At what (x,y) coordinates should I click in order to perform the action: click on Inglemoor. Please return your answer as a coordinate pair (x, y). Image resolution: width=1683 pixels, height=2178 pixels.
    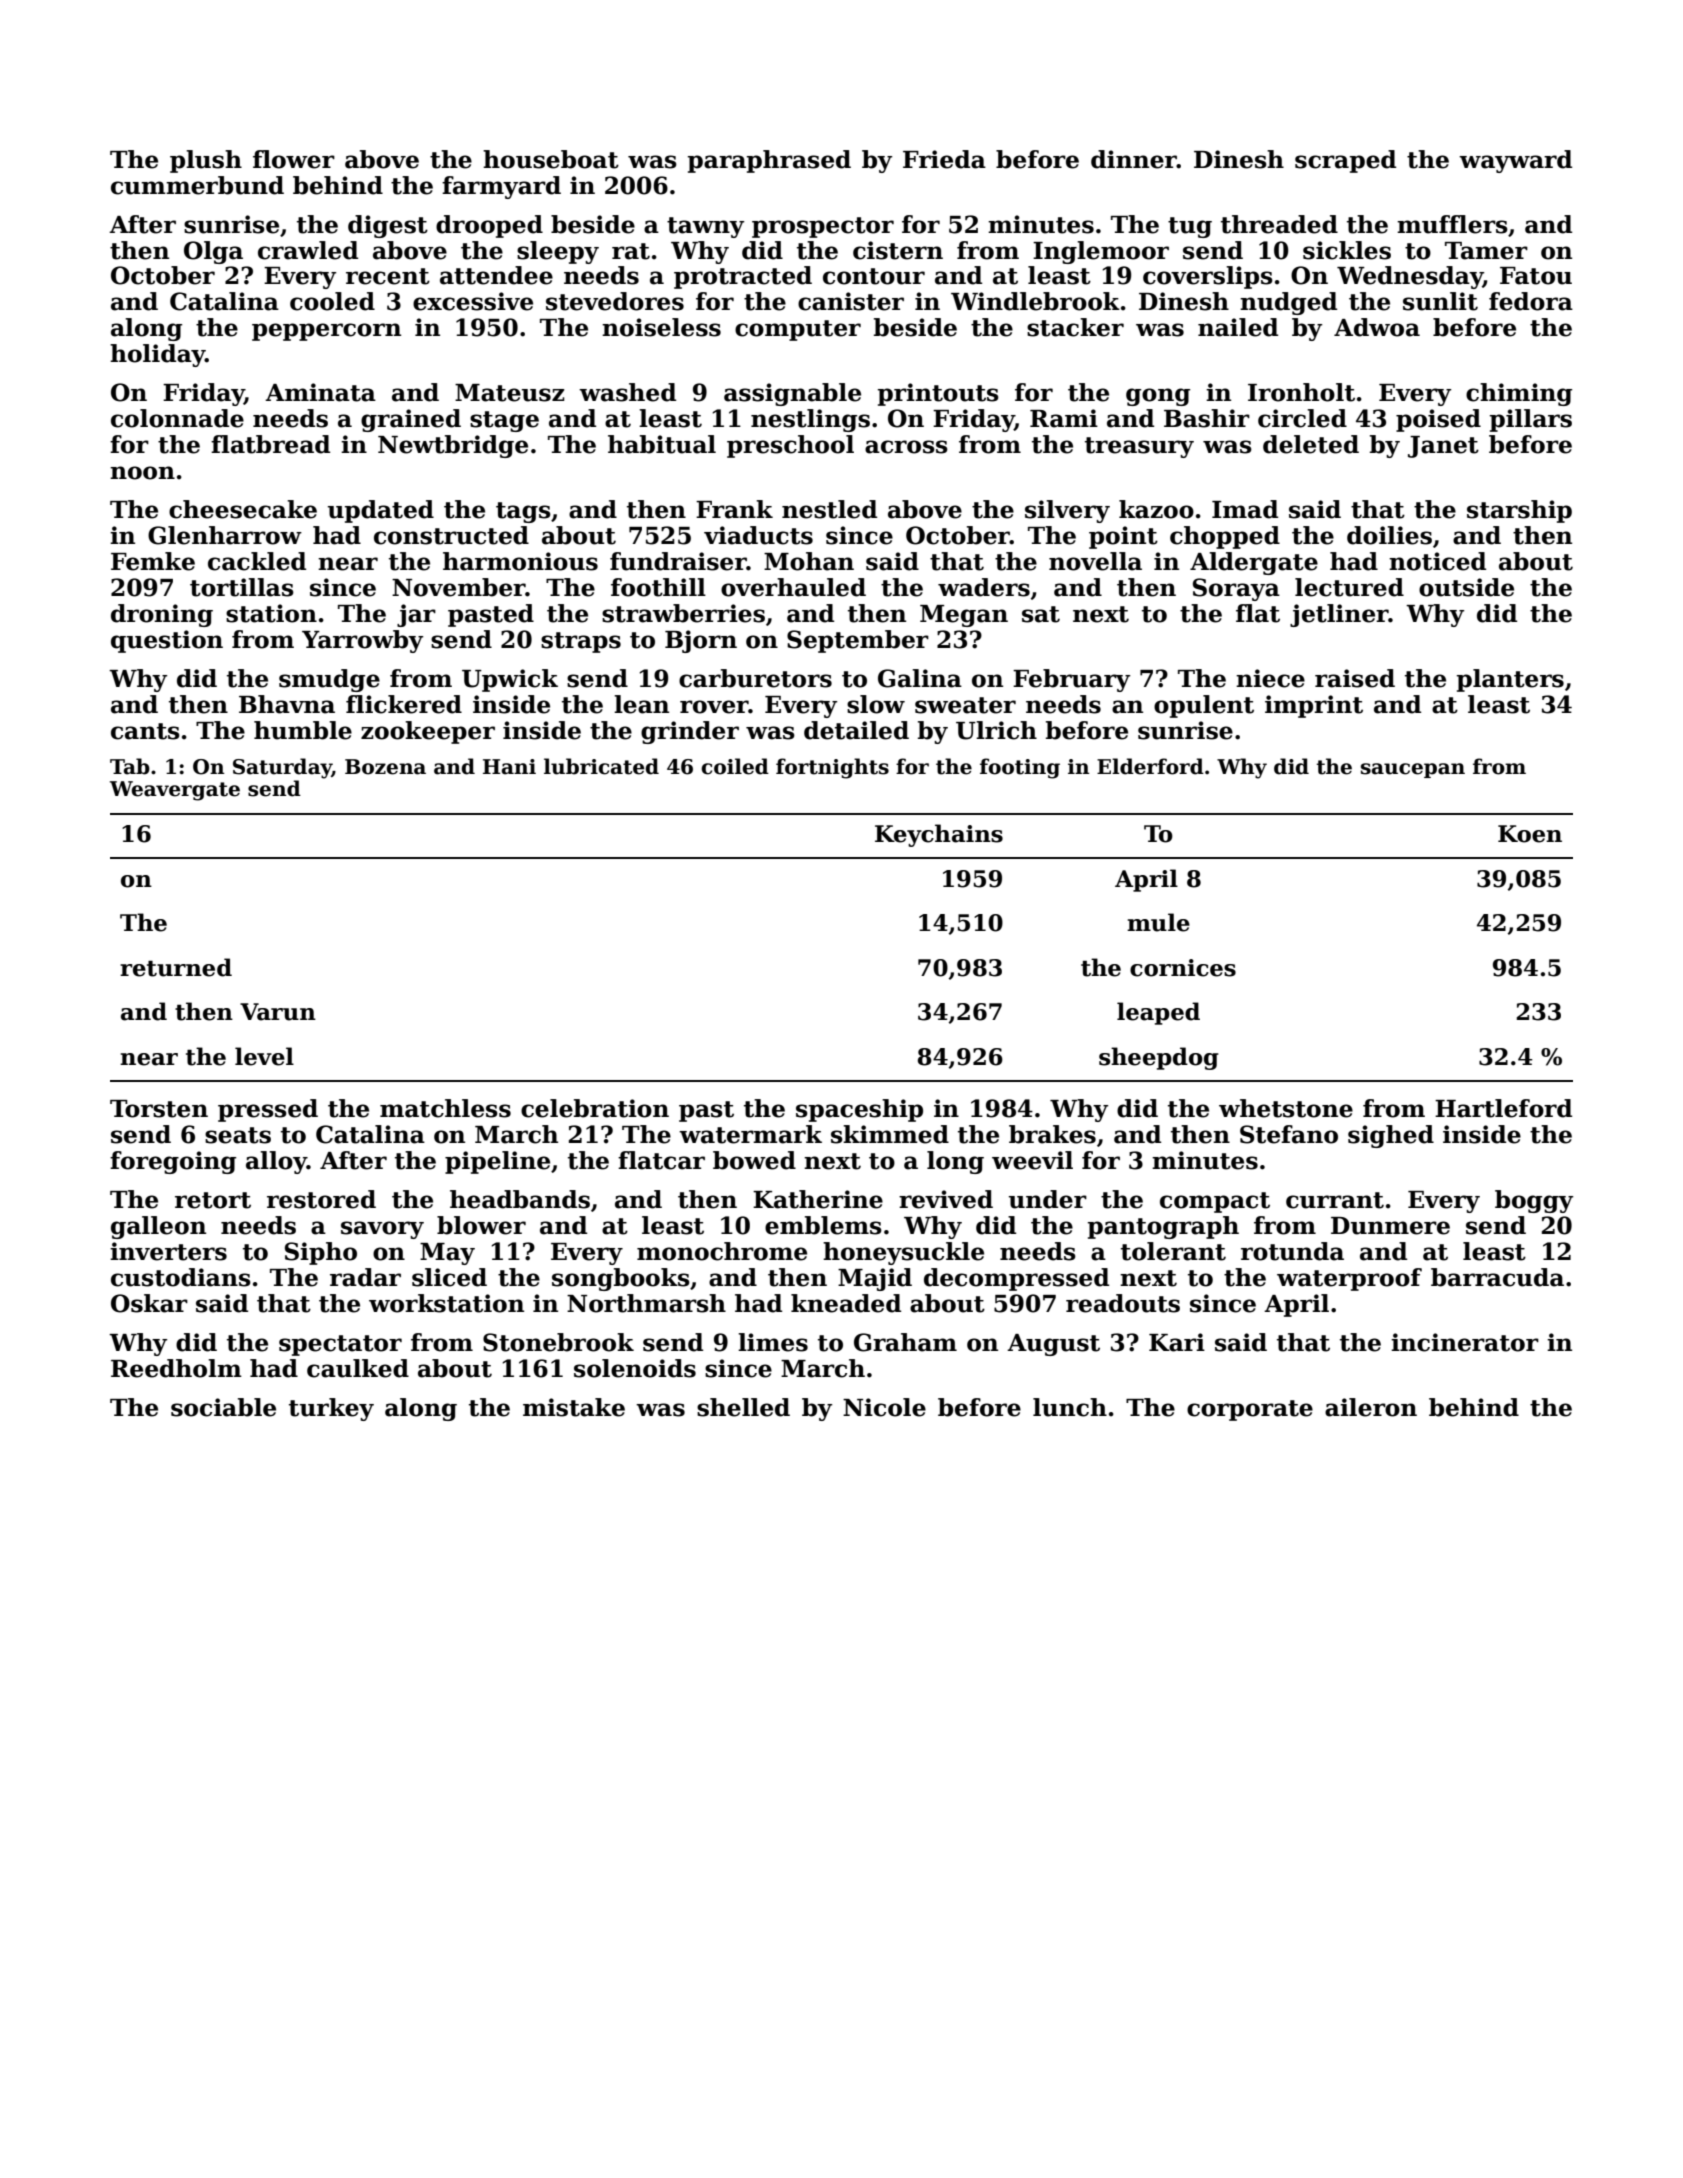
    Looking at the image, I should click on (1101, 252).
